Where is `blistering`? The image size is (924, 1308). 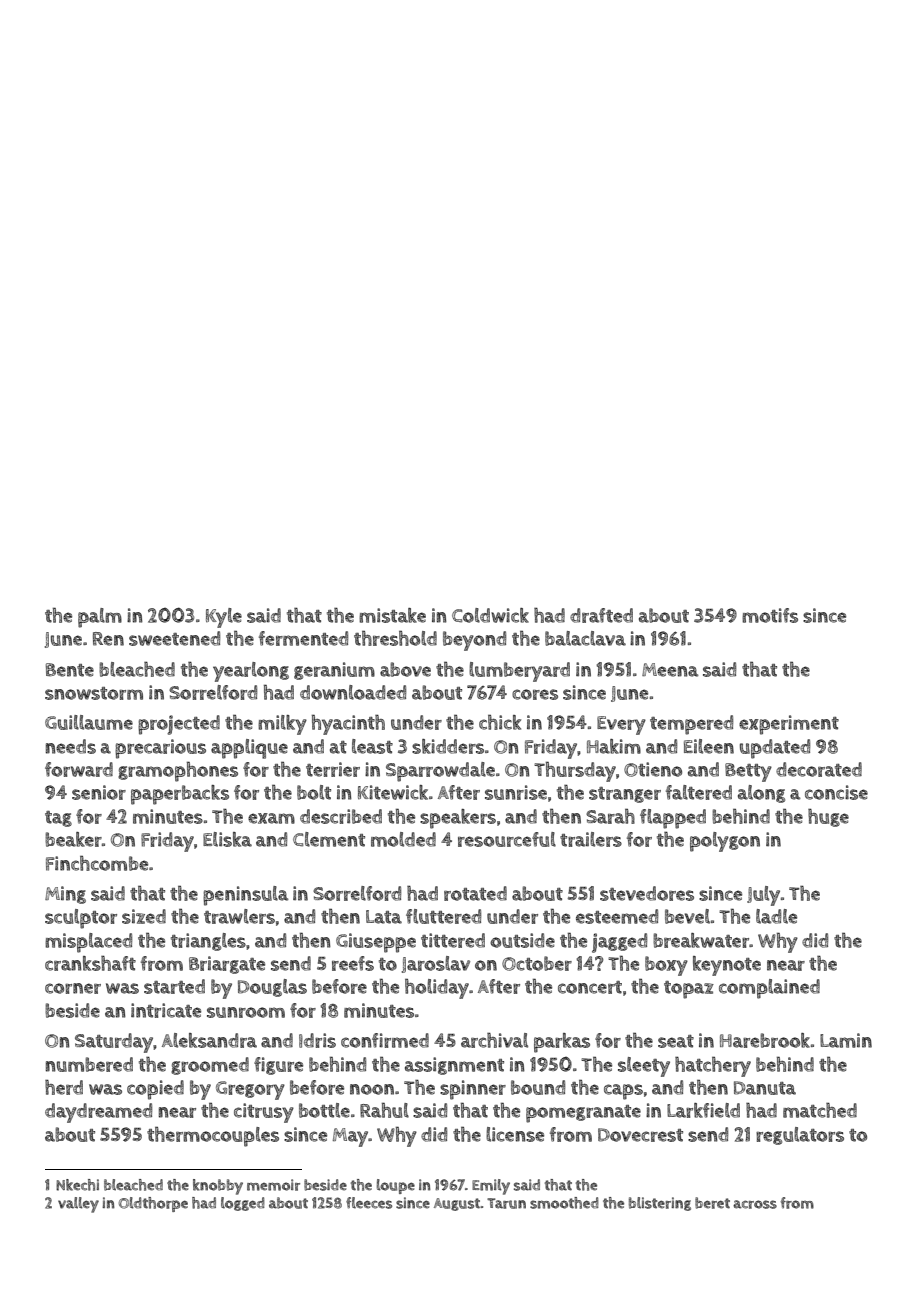
blistering is located at coordinates (660, 1204).
